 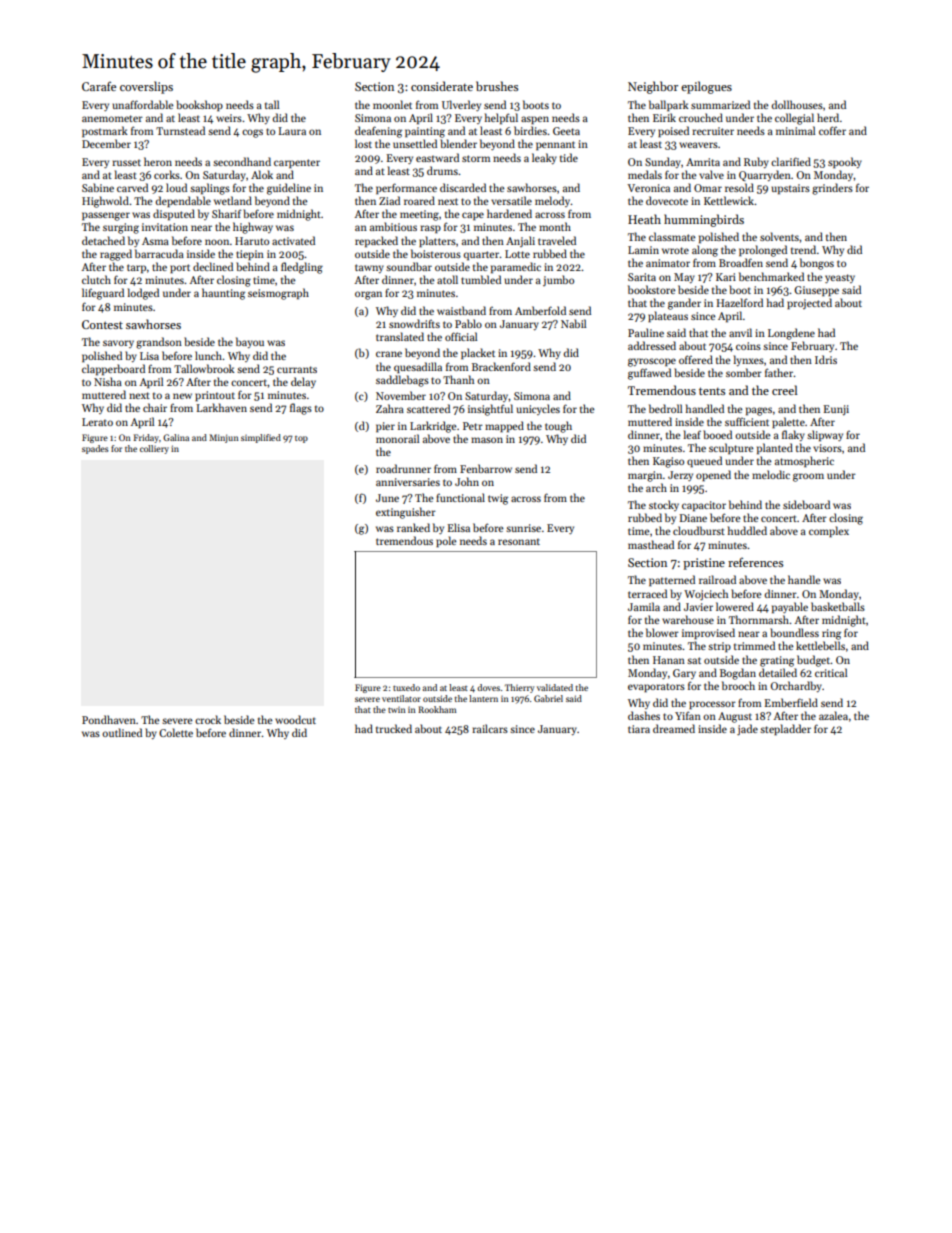 I want to click on Contest, so click(x=102, y=324).
